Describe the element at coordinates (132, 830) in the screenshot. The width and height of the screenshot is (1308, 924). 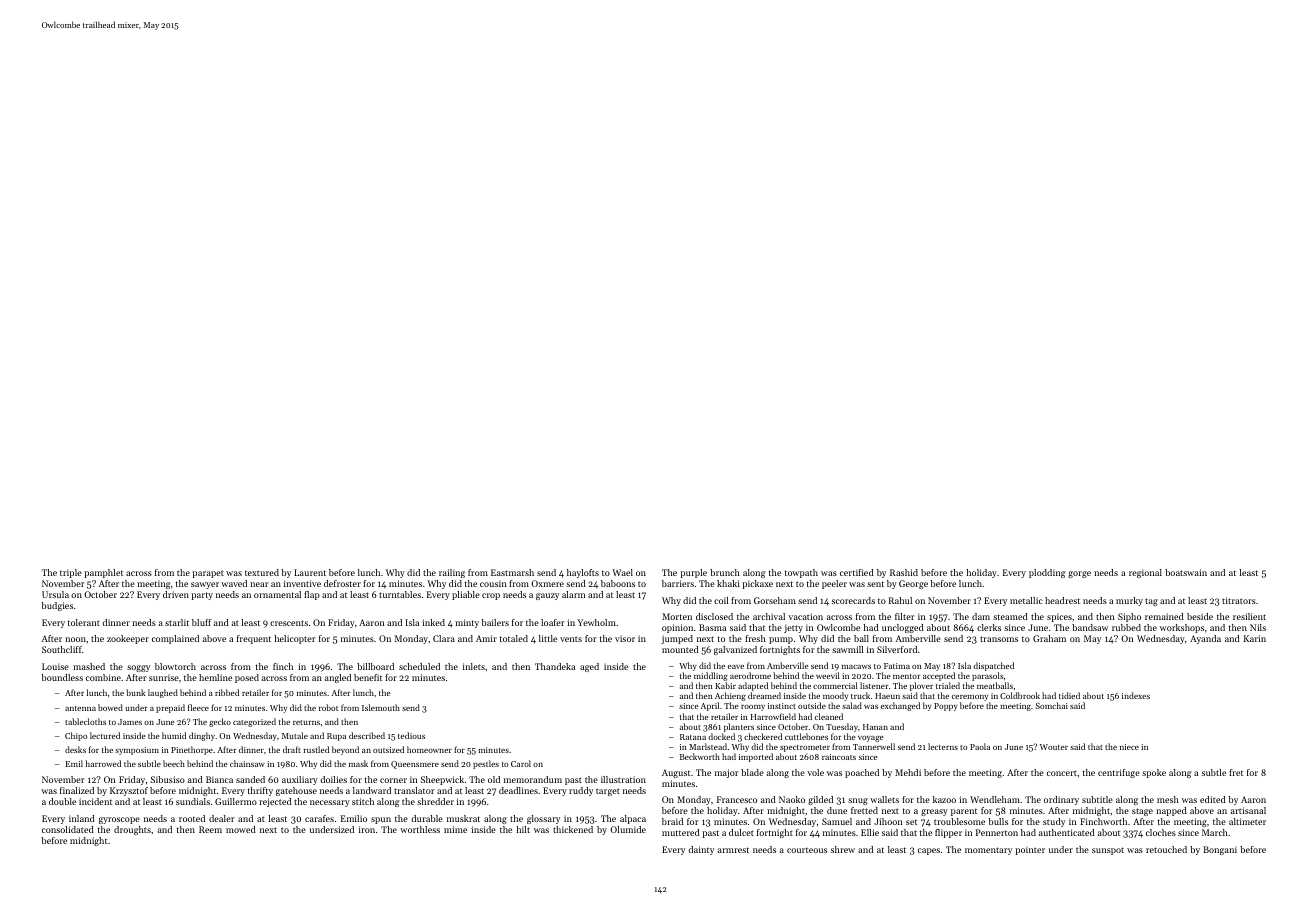
I see `droughts` at that location.
